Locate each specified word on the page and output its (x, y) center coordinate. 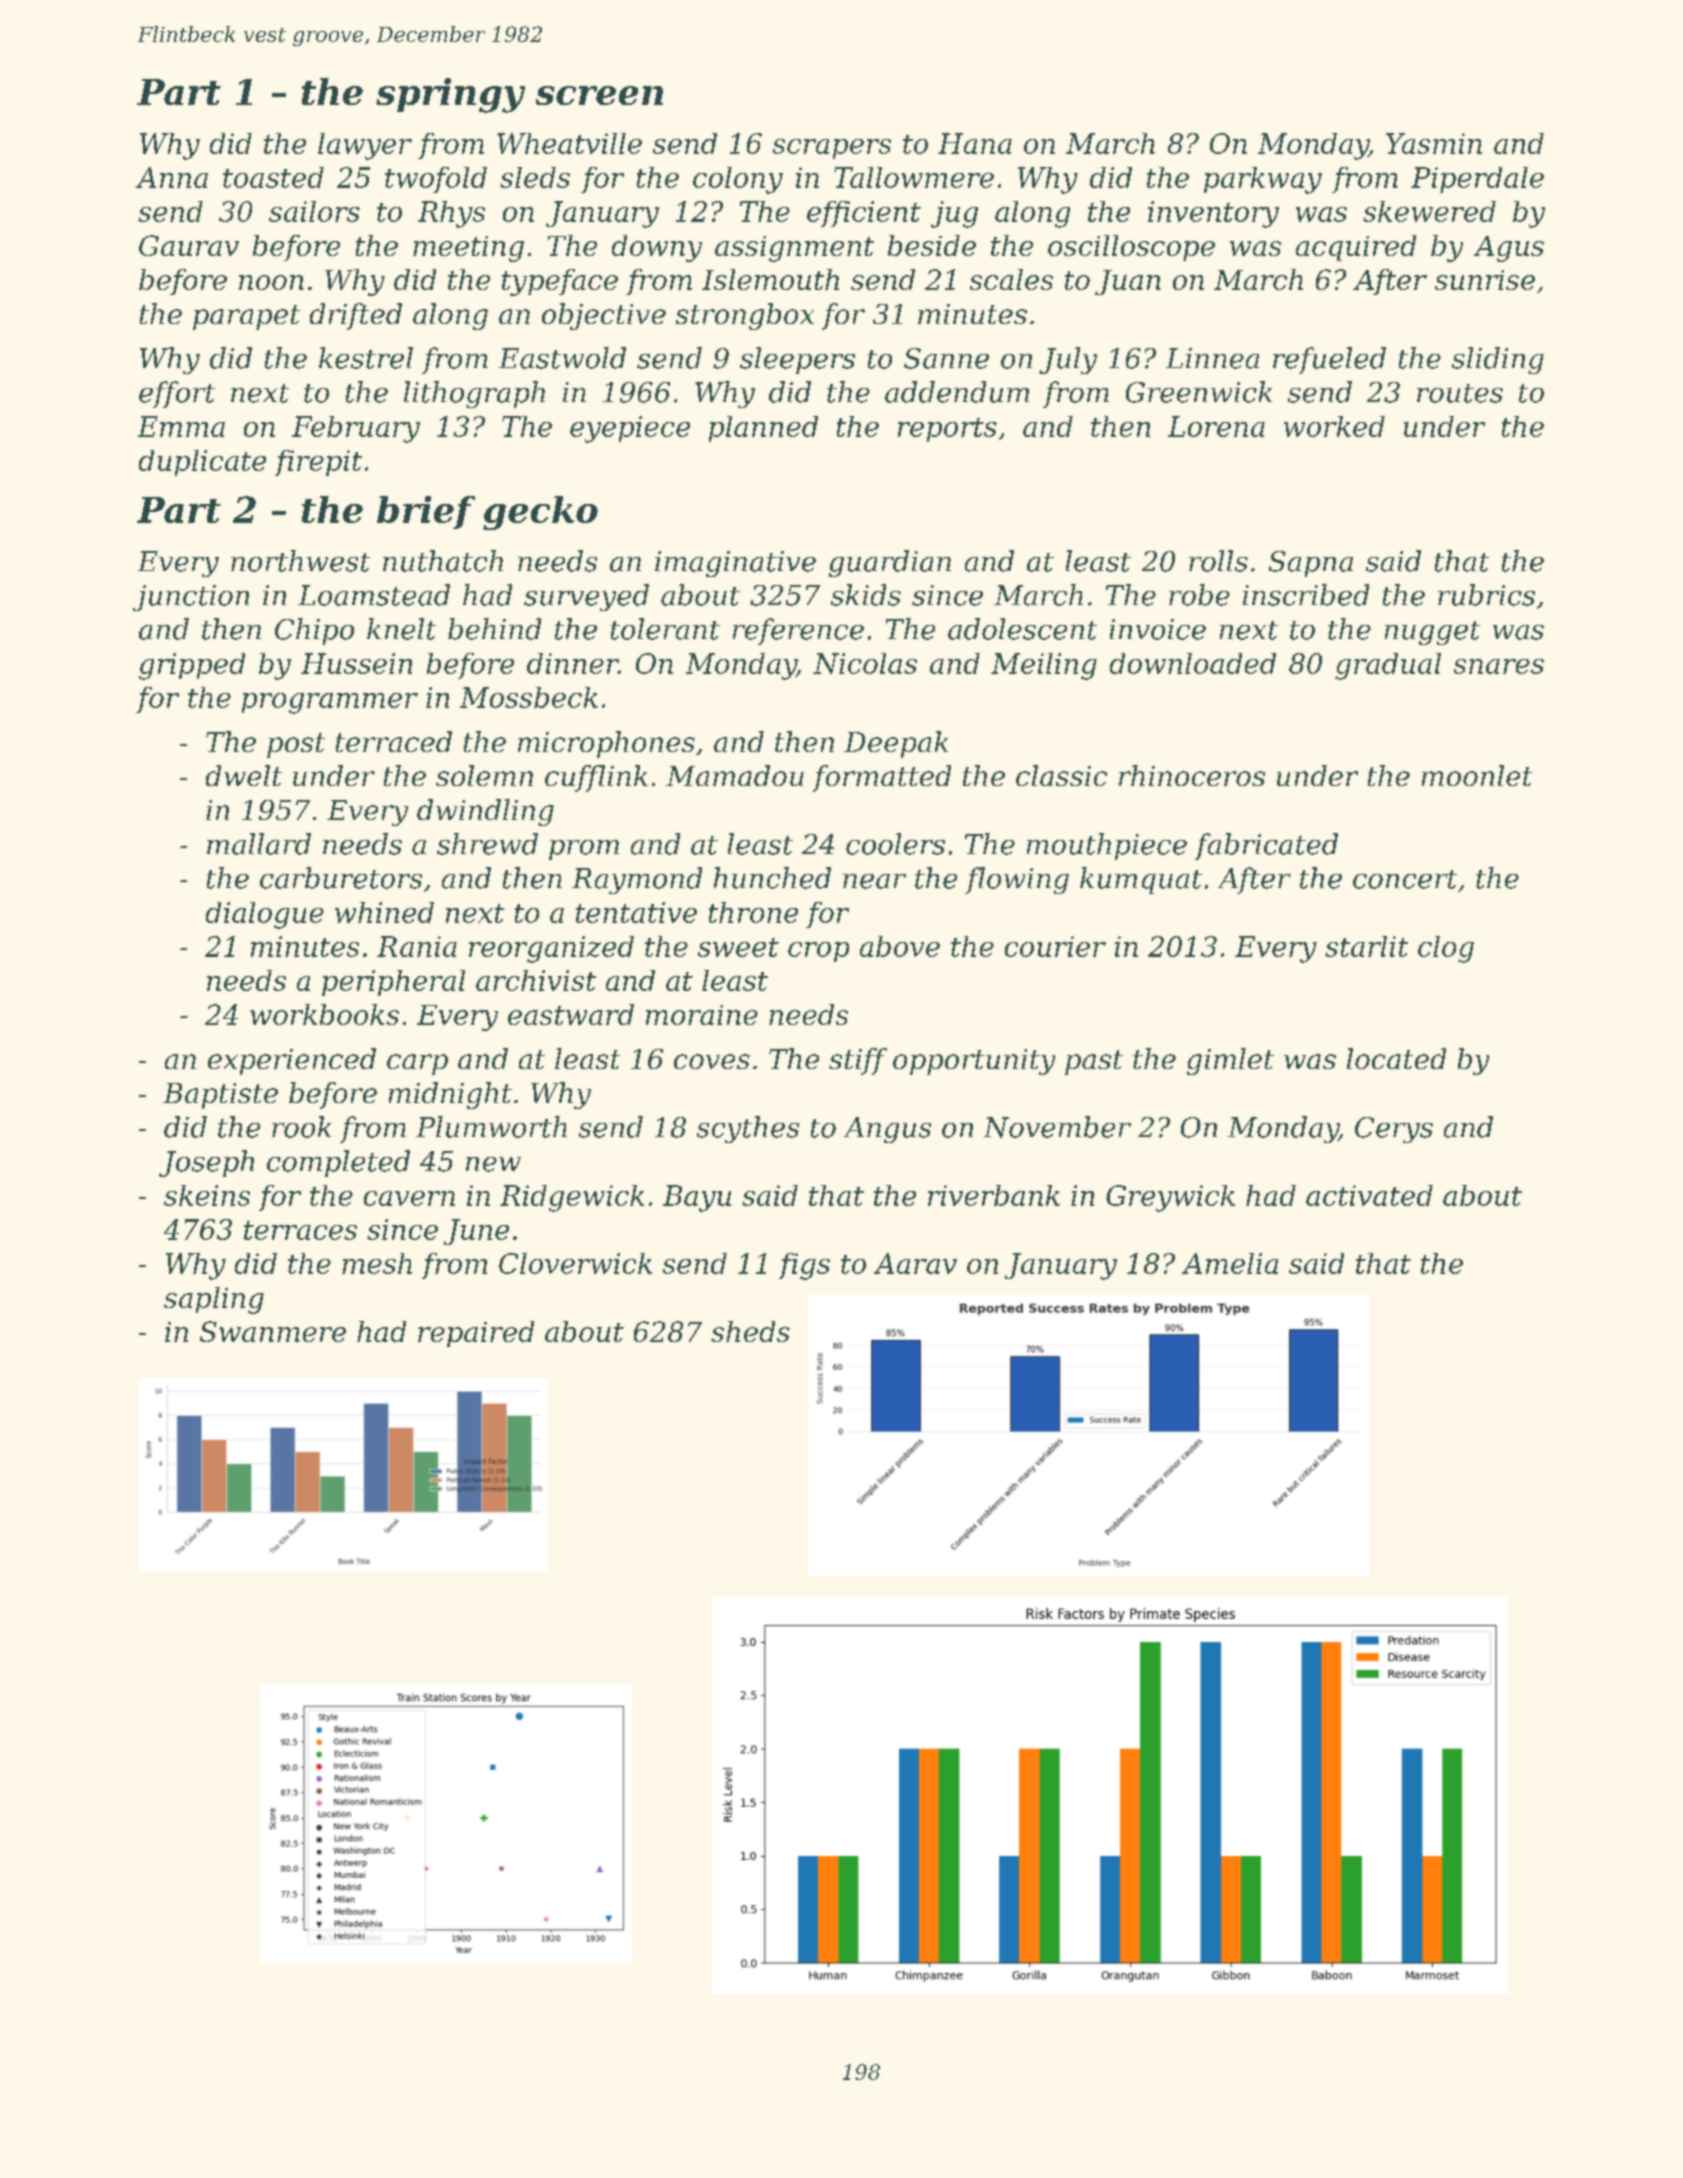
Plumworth (491, 1127)
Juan (1128, 282)
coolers (895, 844)
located (1396, 1058)
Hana (975, 143)
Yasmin (1434, 143)
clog (1446, 949)
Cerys (1394, 1130)
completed (338, 1163)
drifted (356, 316)
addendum (957, 392)
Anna (172, 177)
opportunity (974, 1062)
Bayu (697, 1198)
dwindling (485, 812)
